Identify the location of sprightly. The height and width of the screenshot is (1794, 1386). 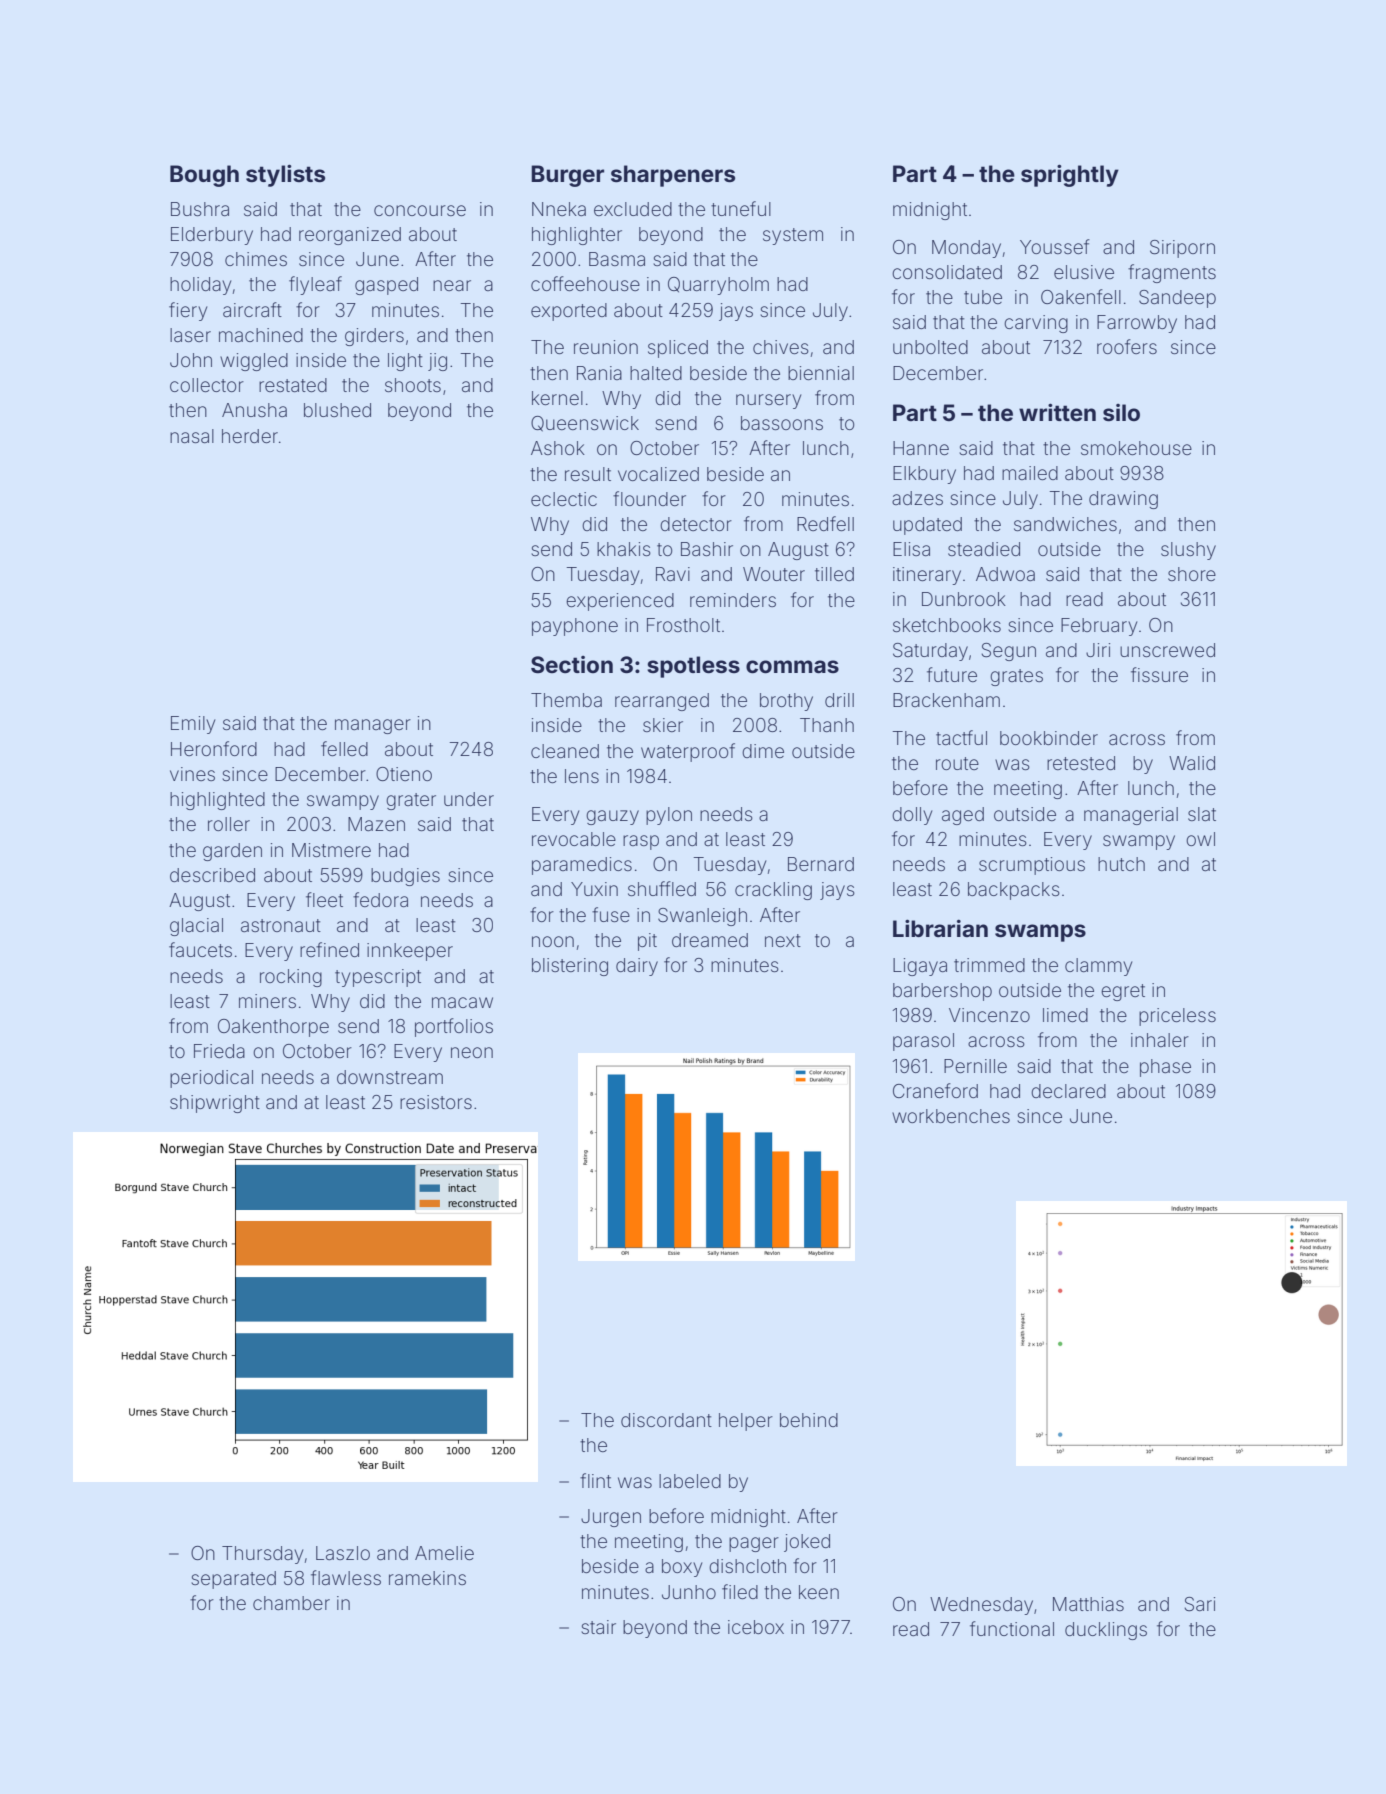
(1070, 175).
